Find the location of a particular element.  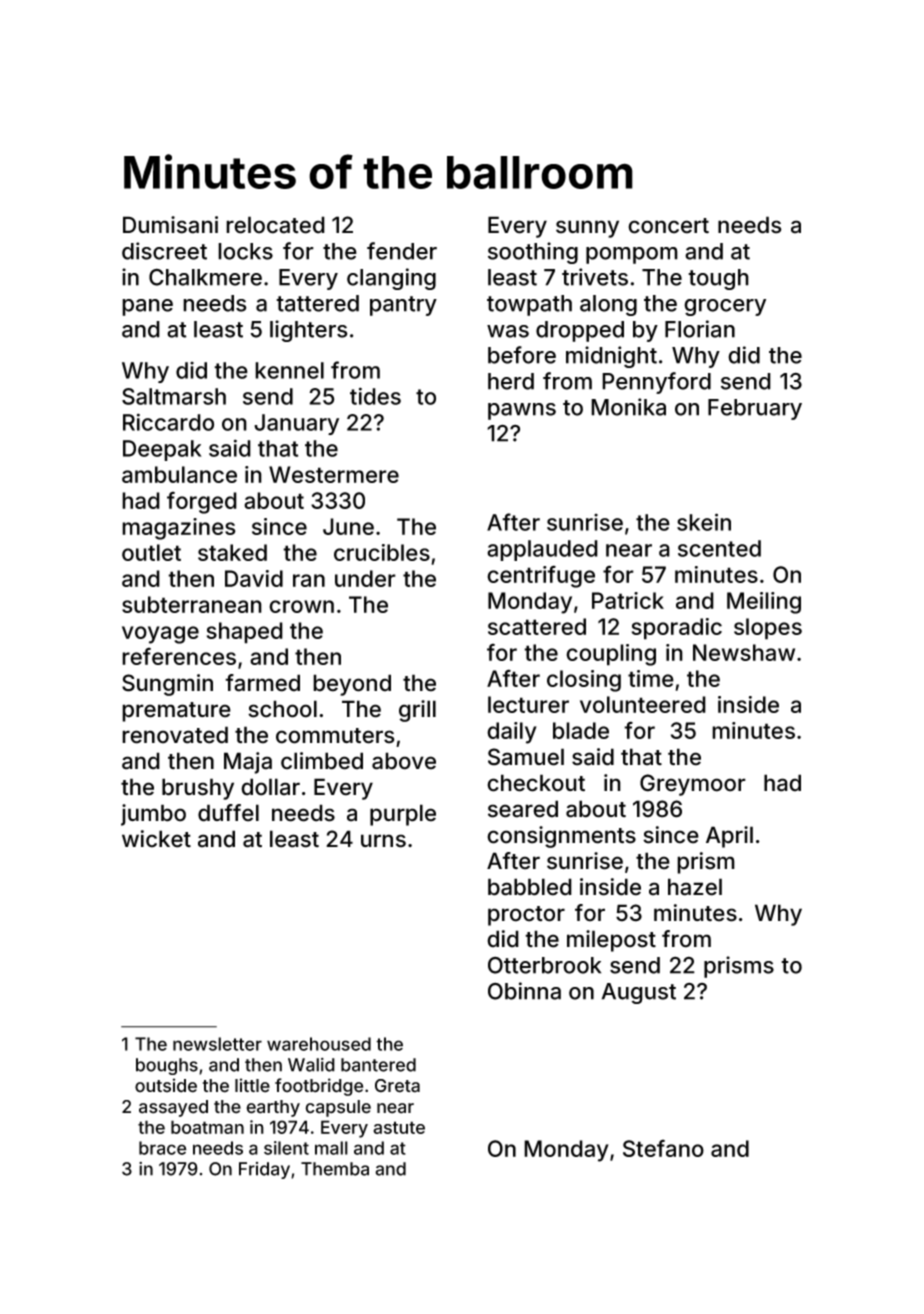

August is located at coordinates (639, 993).
